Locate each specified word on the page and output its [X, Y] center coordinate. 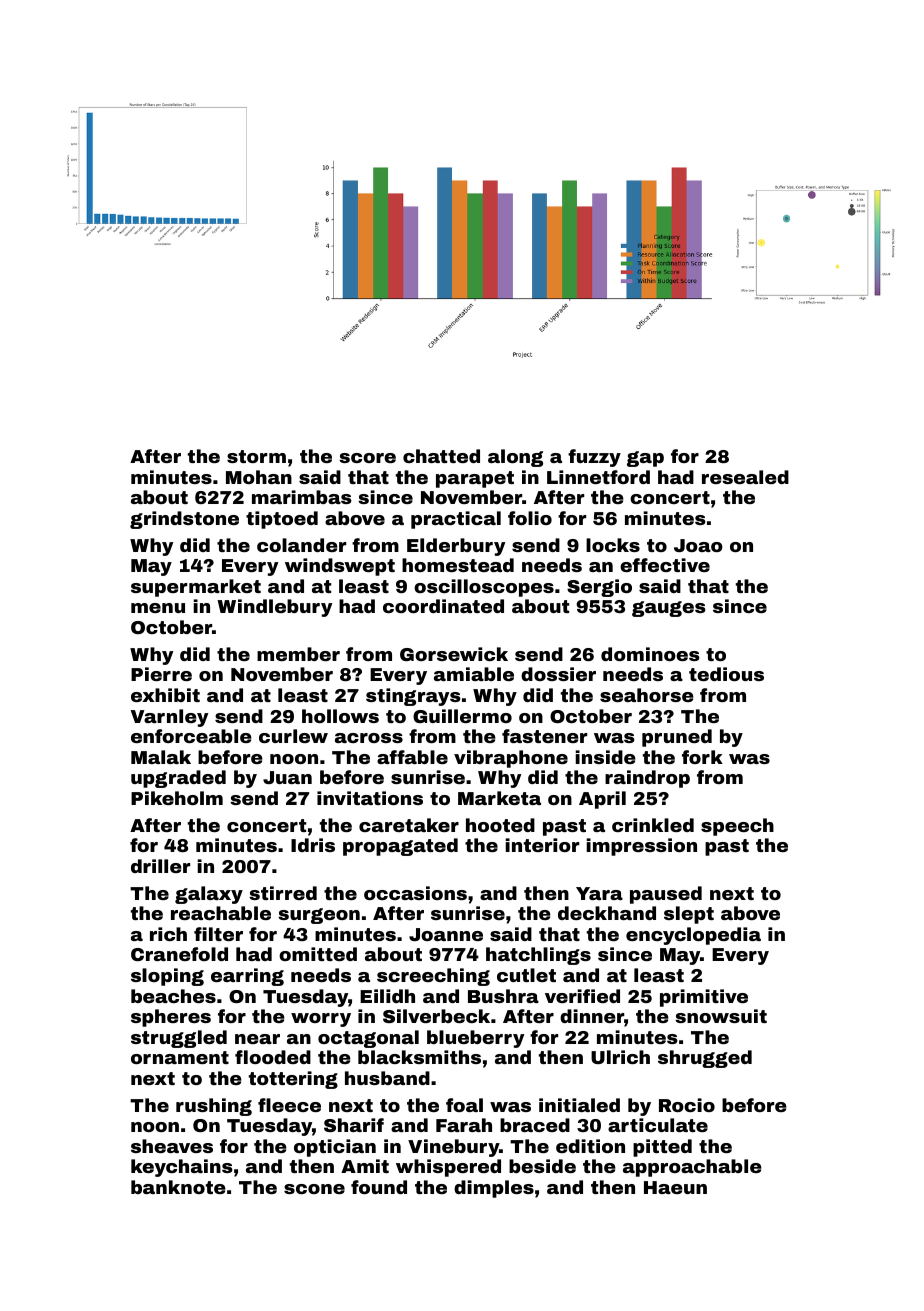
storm [256, 456]
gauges [669, 609]
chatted [441, 456]
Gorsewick [454, 654]
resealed [745, 477]
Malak [161, 757]
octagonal [368, 1039]
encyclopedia [693, 936]
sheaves [172, 1146]
